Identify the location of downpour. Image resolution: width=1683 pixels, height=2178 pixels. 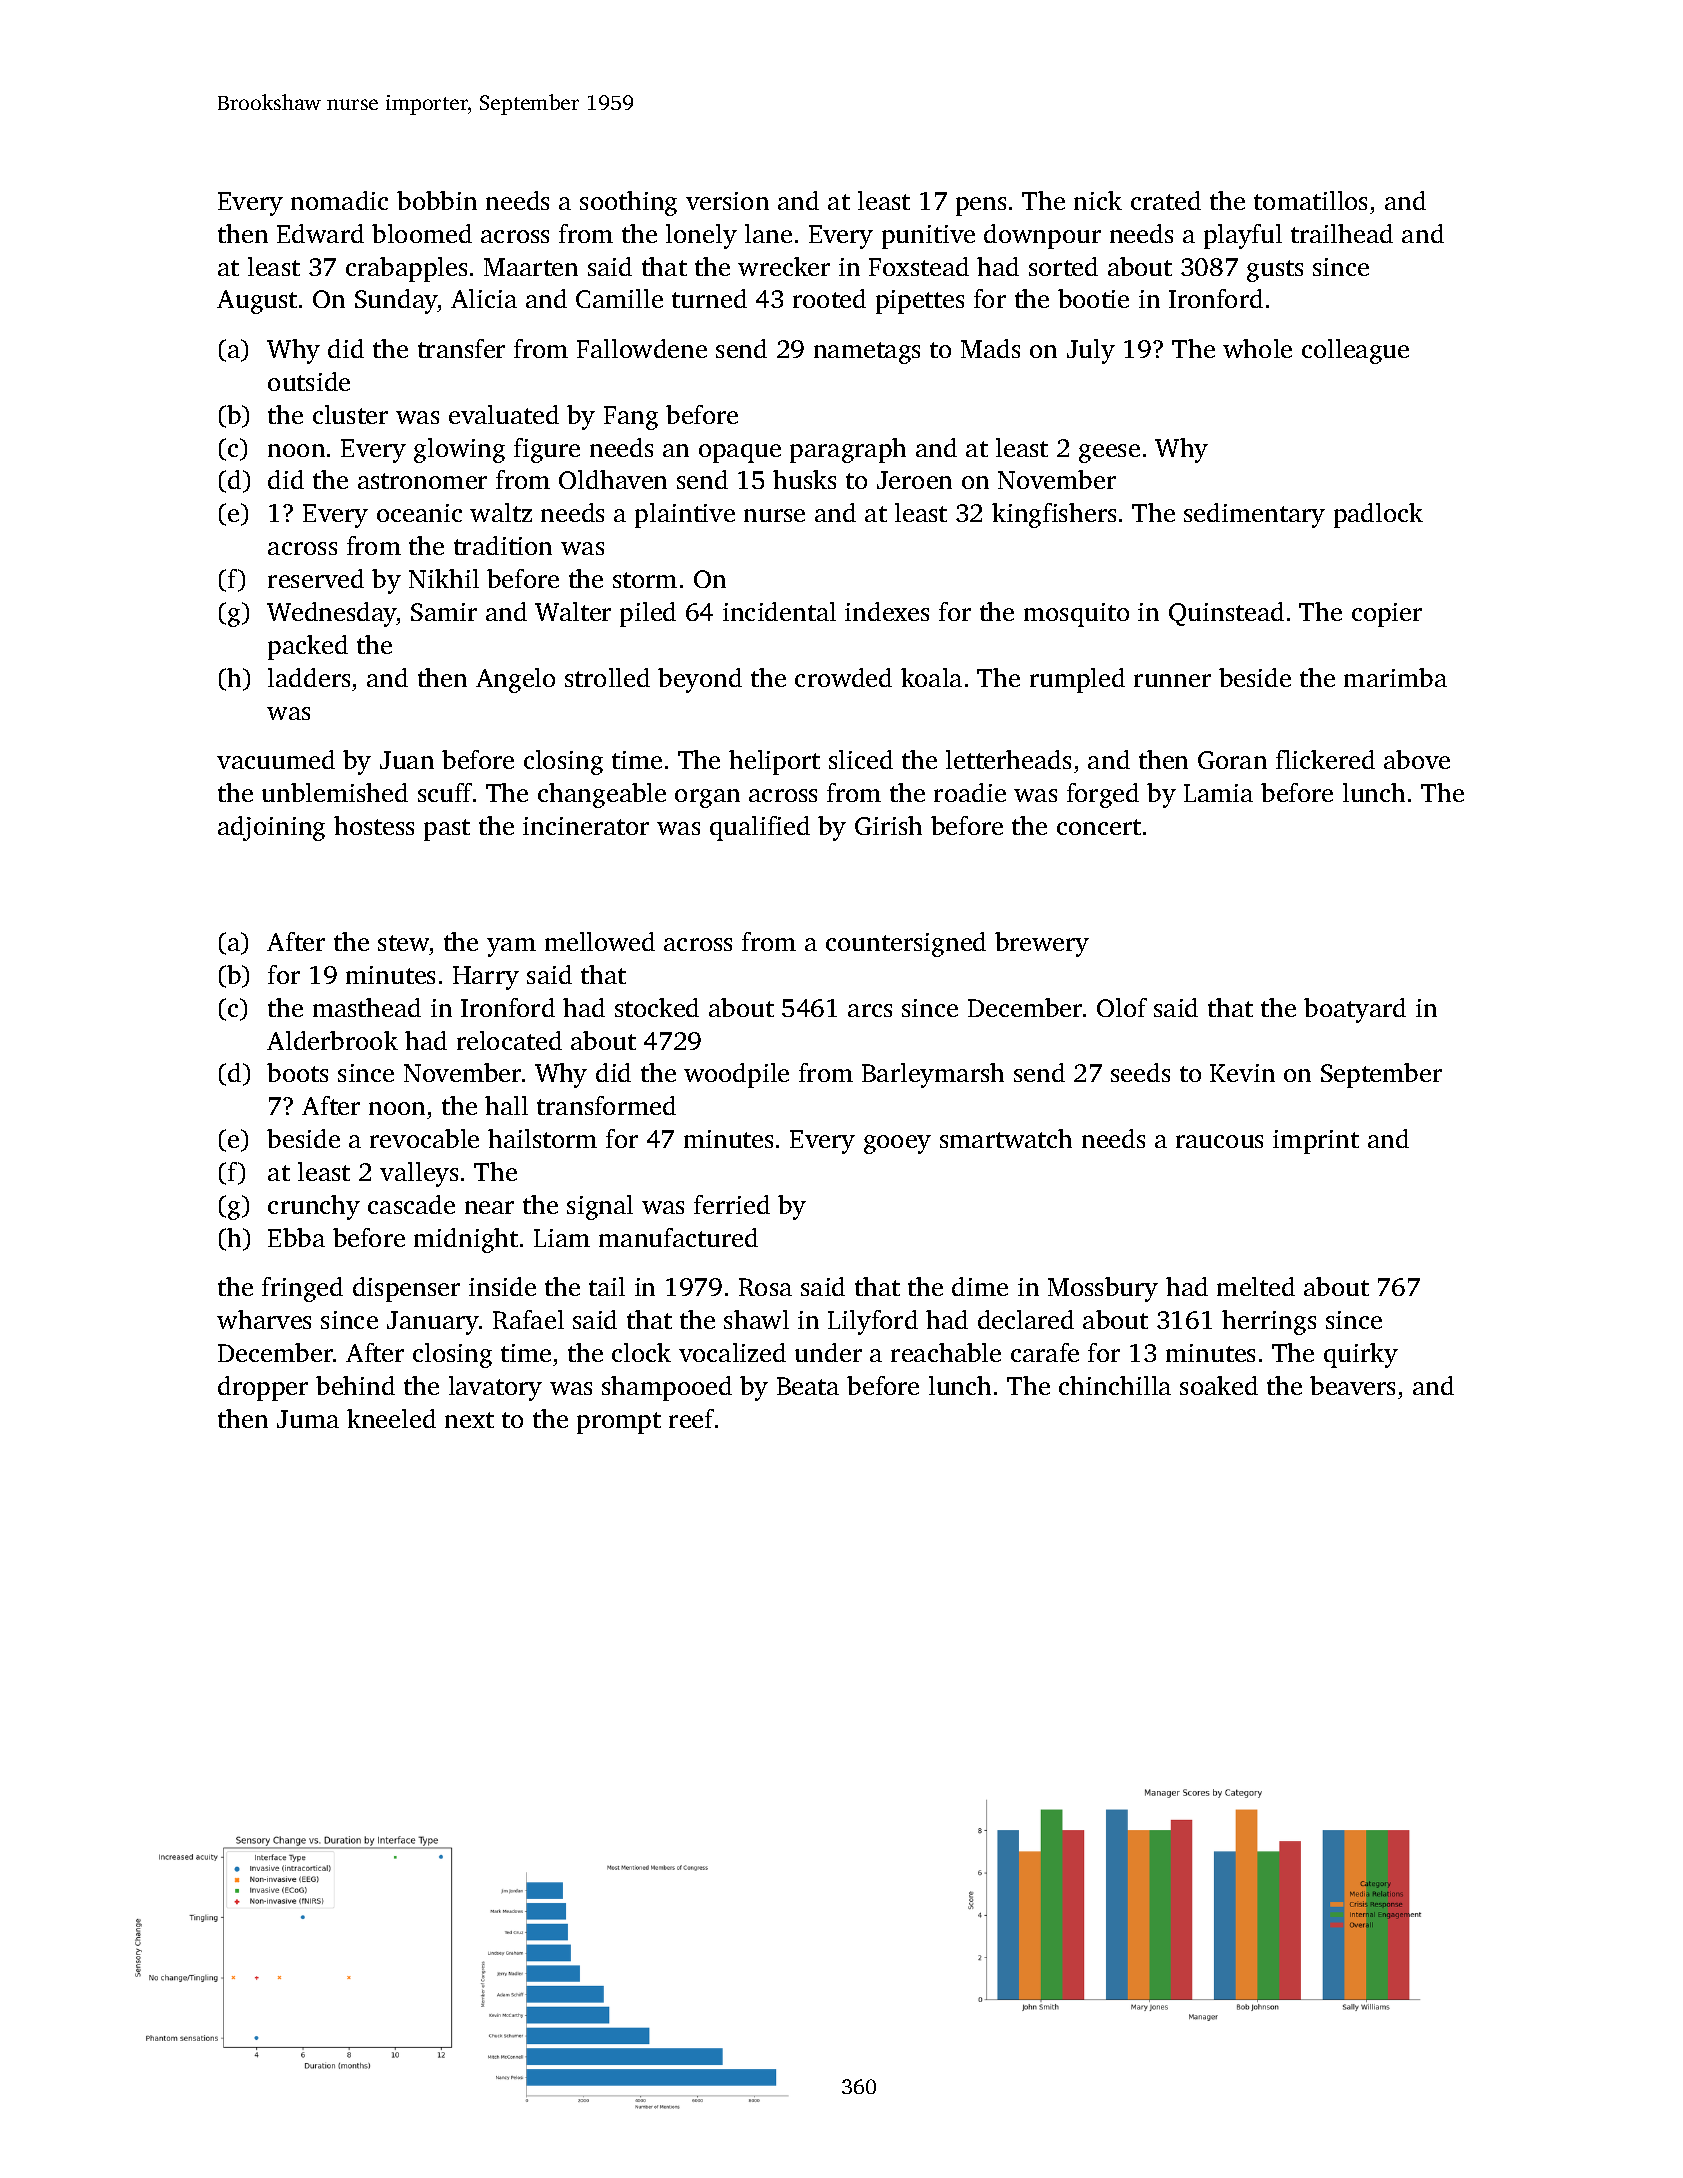
(1042, 236).
